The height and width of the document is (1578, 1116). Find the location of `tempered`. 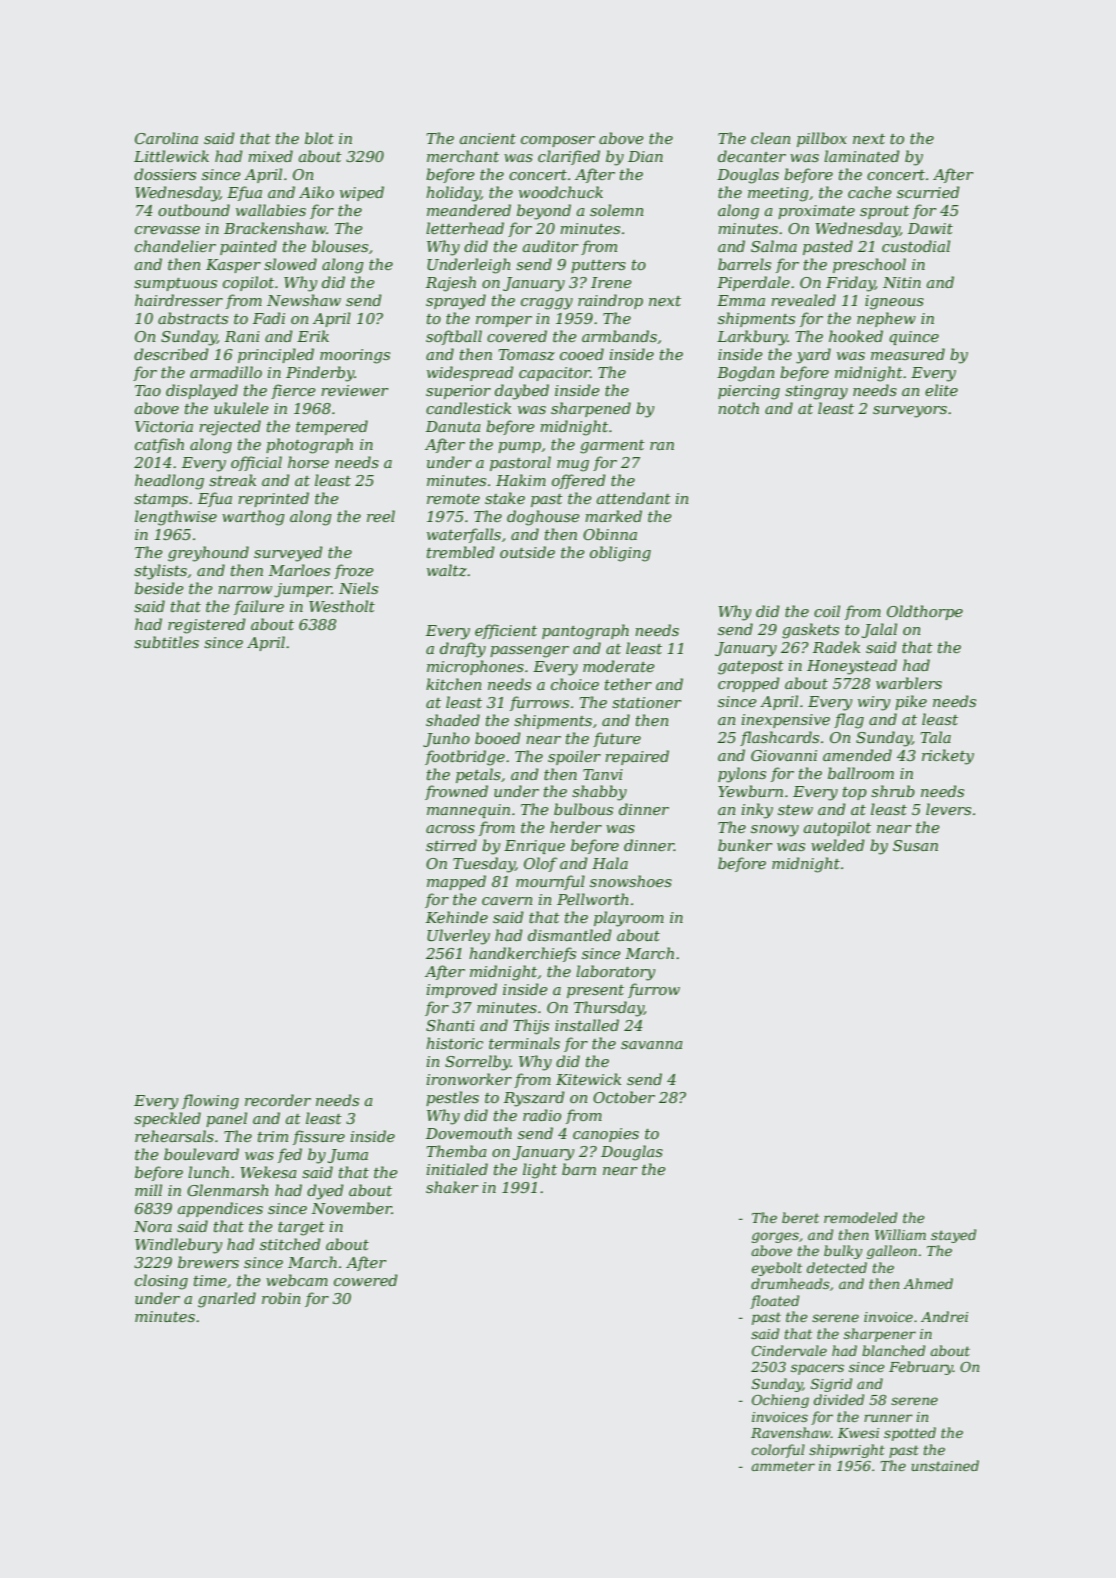

tempered is located at coordinates (332, 427).
